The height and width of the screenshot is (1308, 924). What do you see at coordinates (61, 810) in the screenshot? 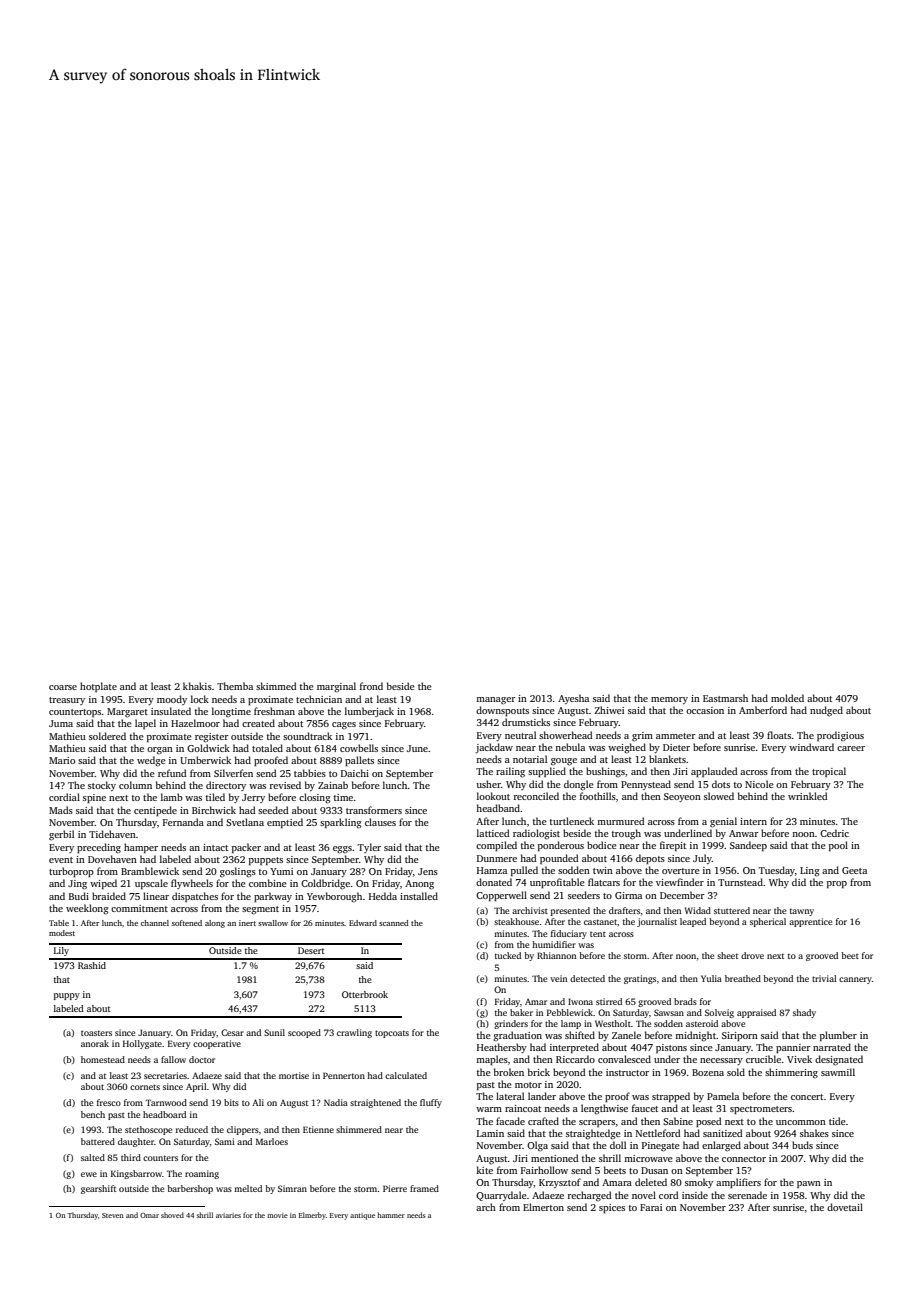
I see `Mads` at bounding box center [61, 810].
